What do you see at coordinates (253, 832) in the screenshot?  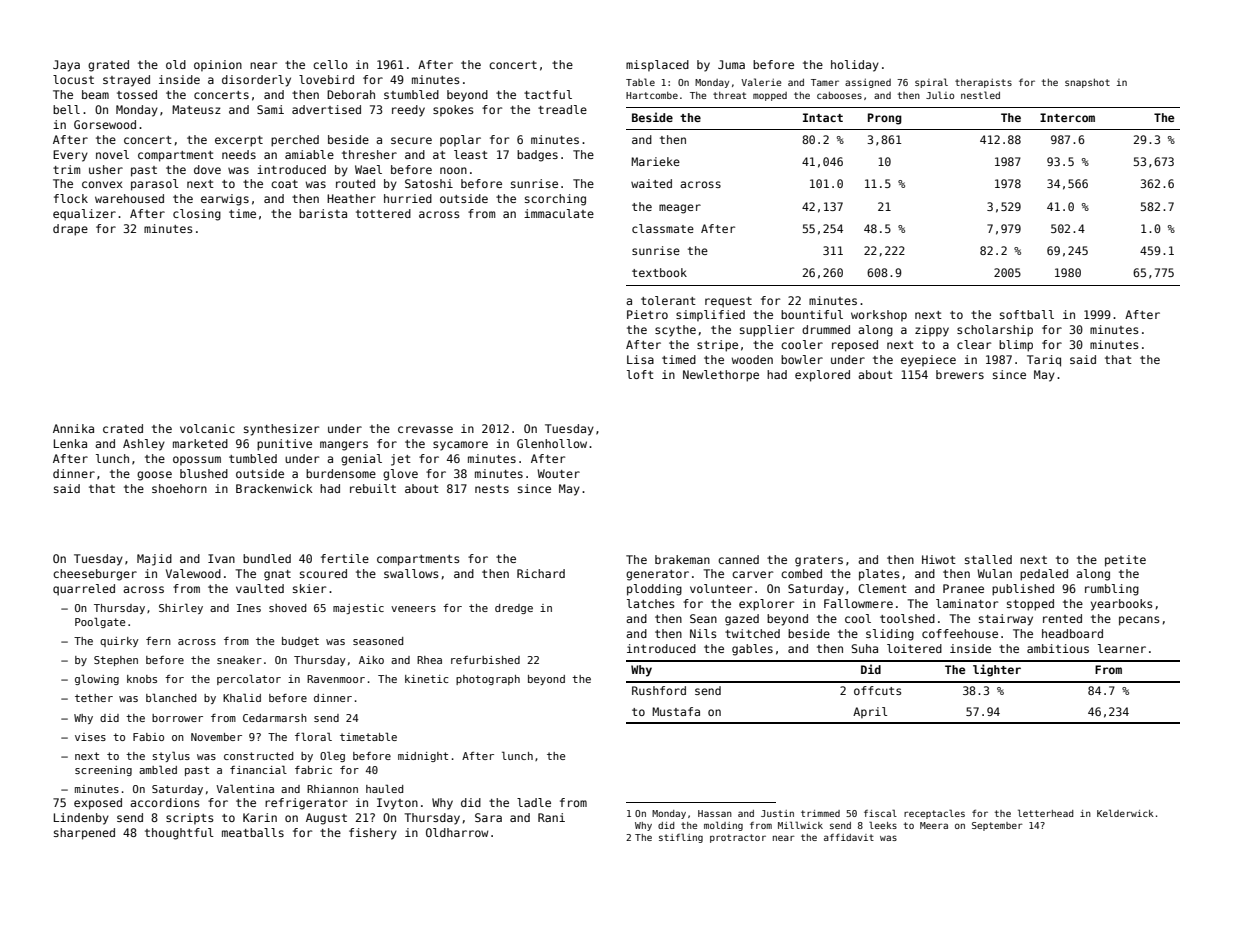 I see `meatballs` at bounding box center [253, 832].
